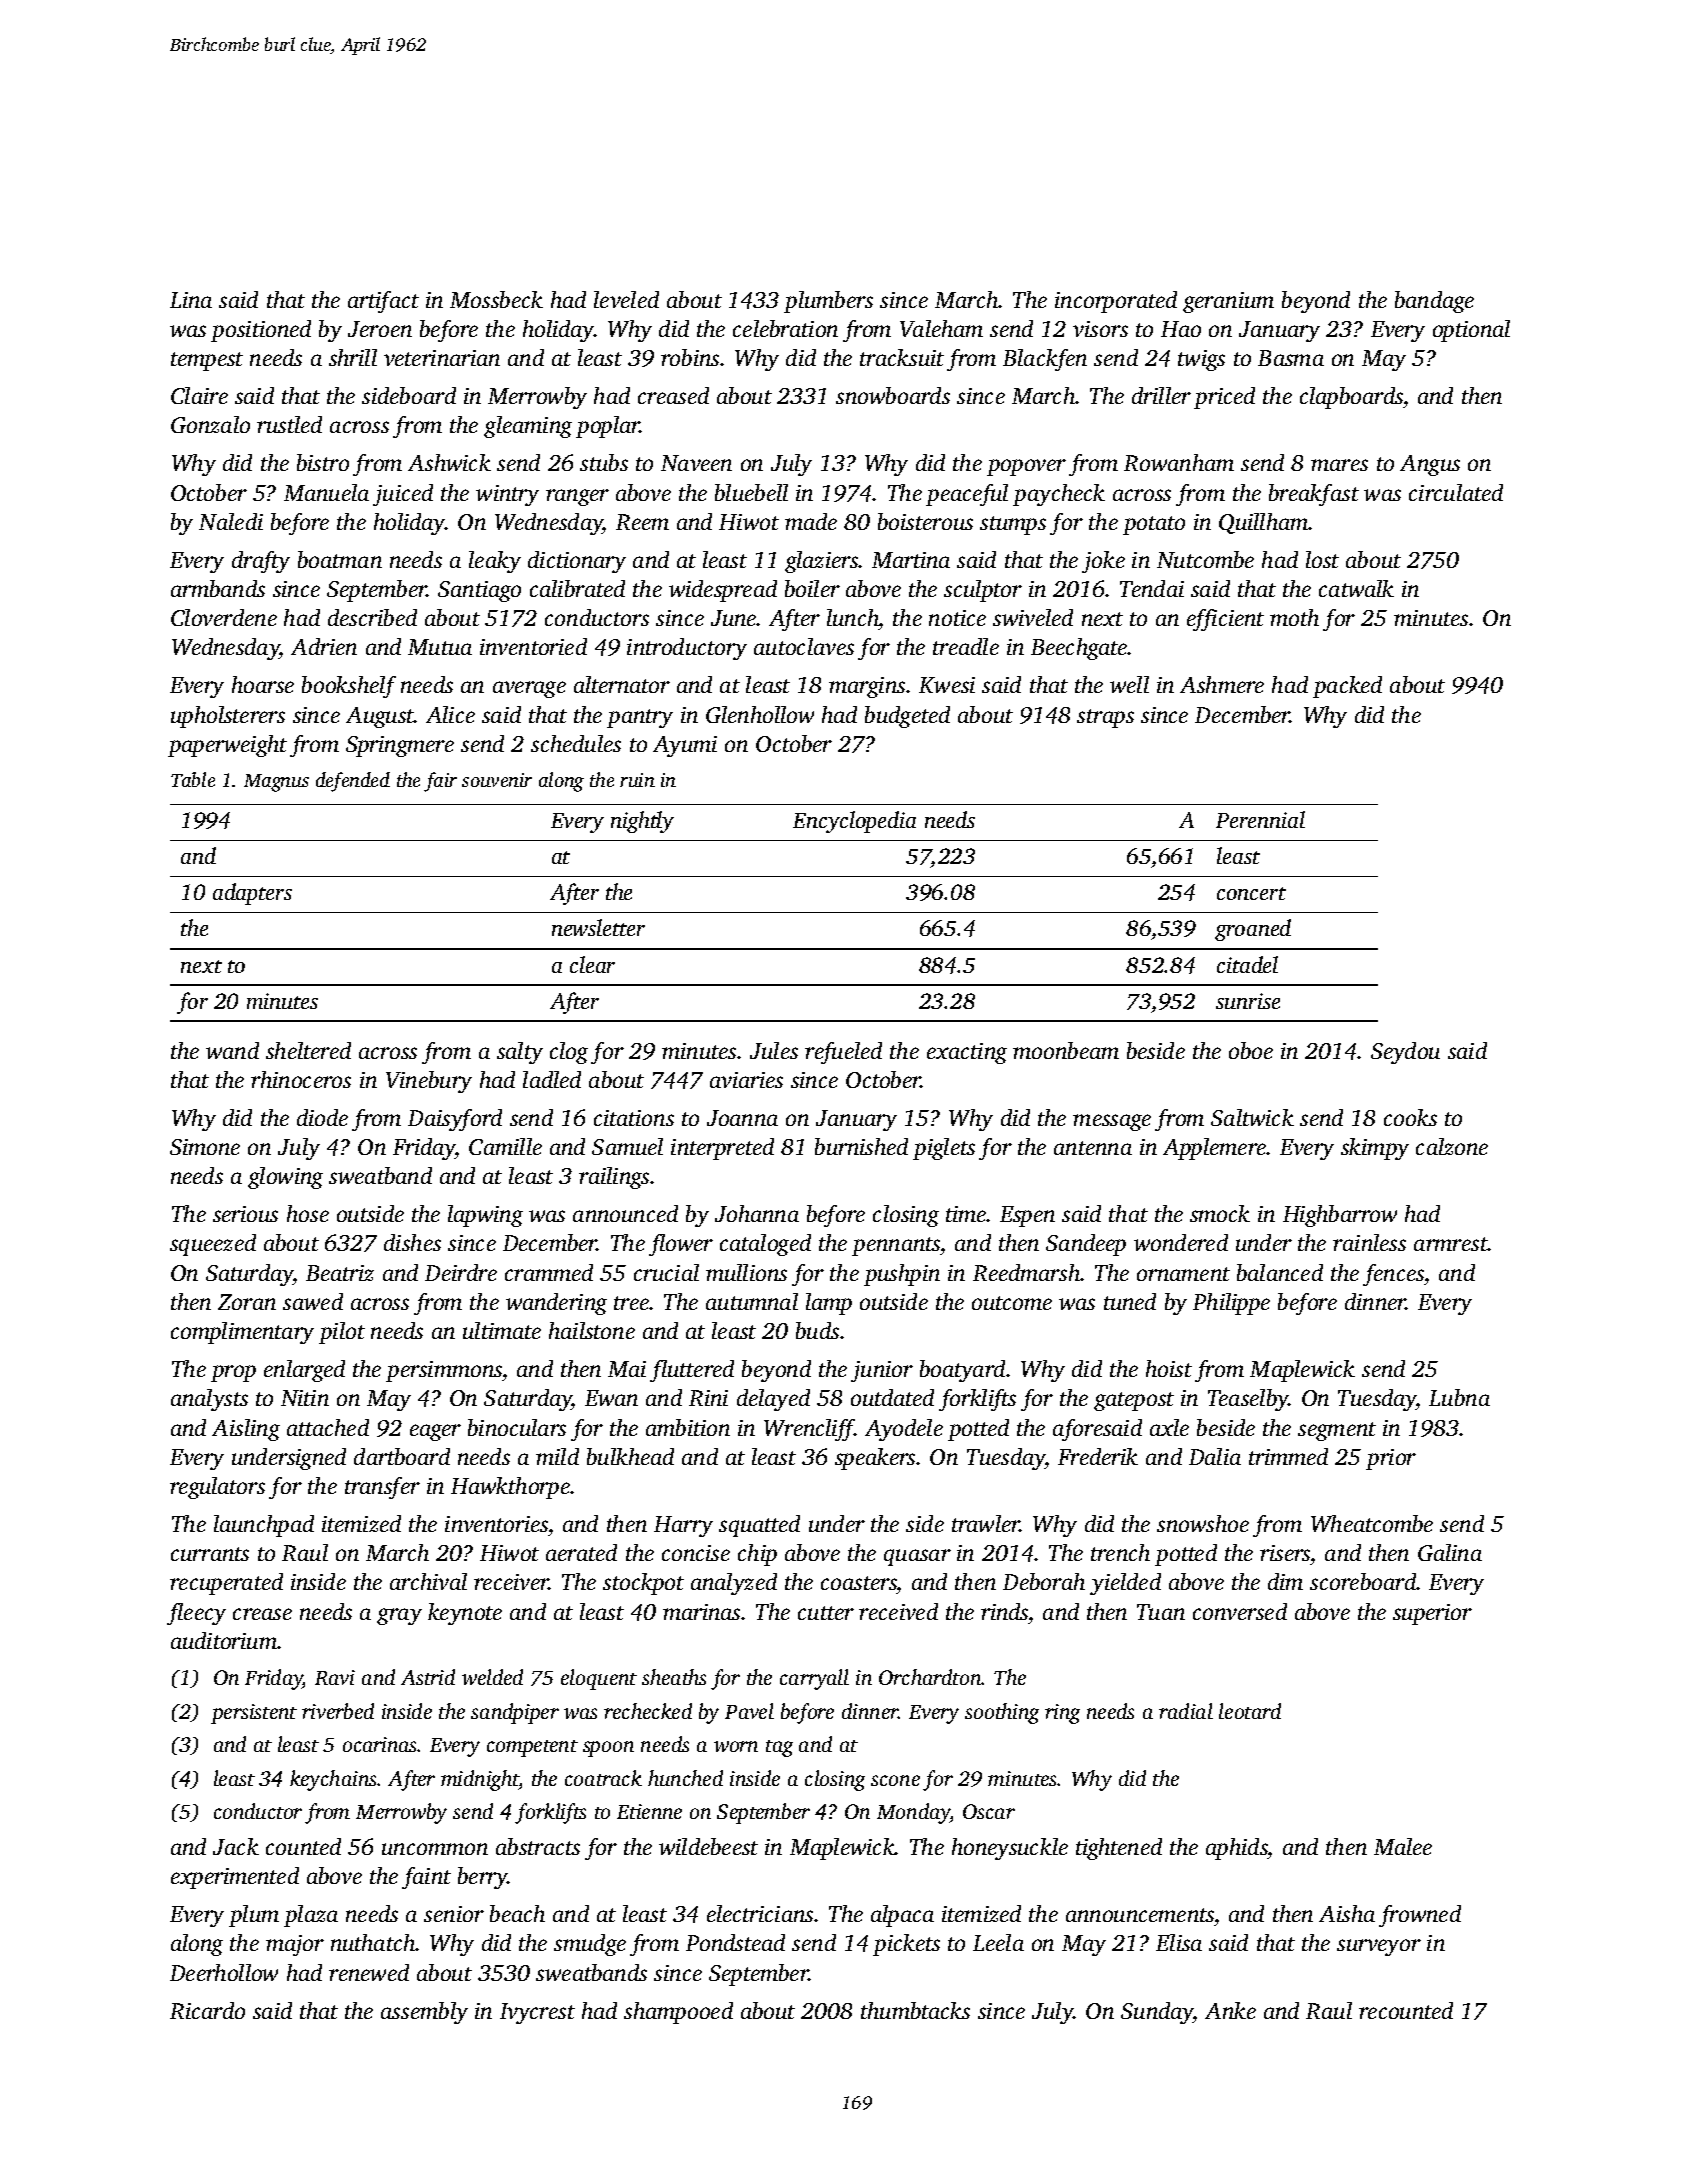 The image size is (1683, 2178). What do you see at coordinates (1027, 1216) in the screenshot?
I see `Espen` at bounding box center [1027, 1216].
